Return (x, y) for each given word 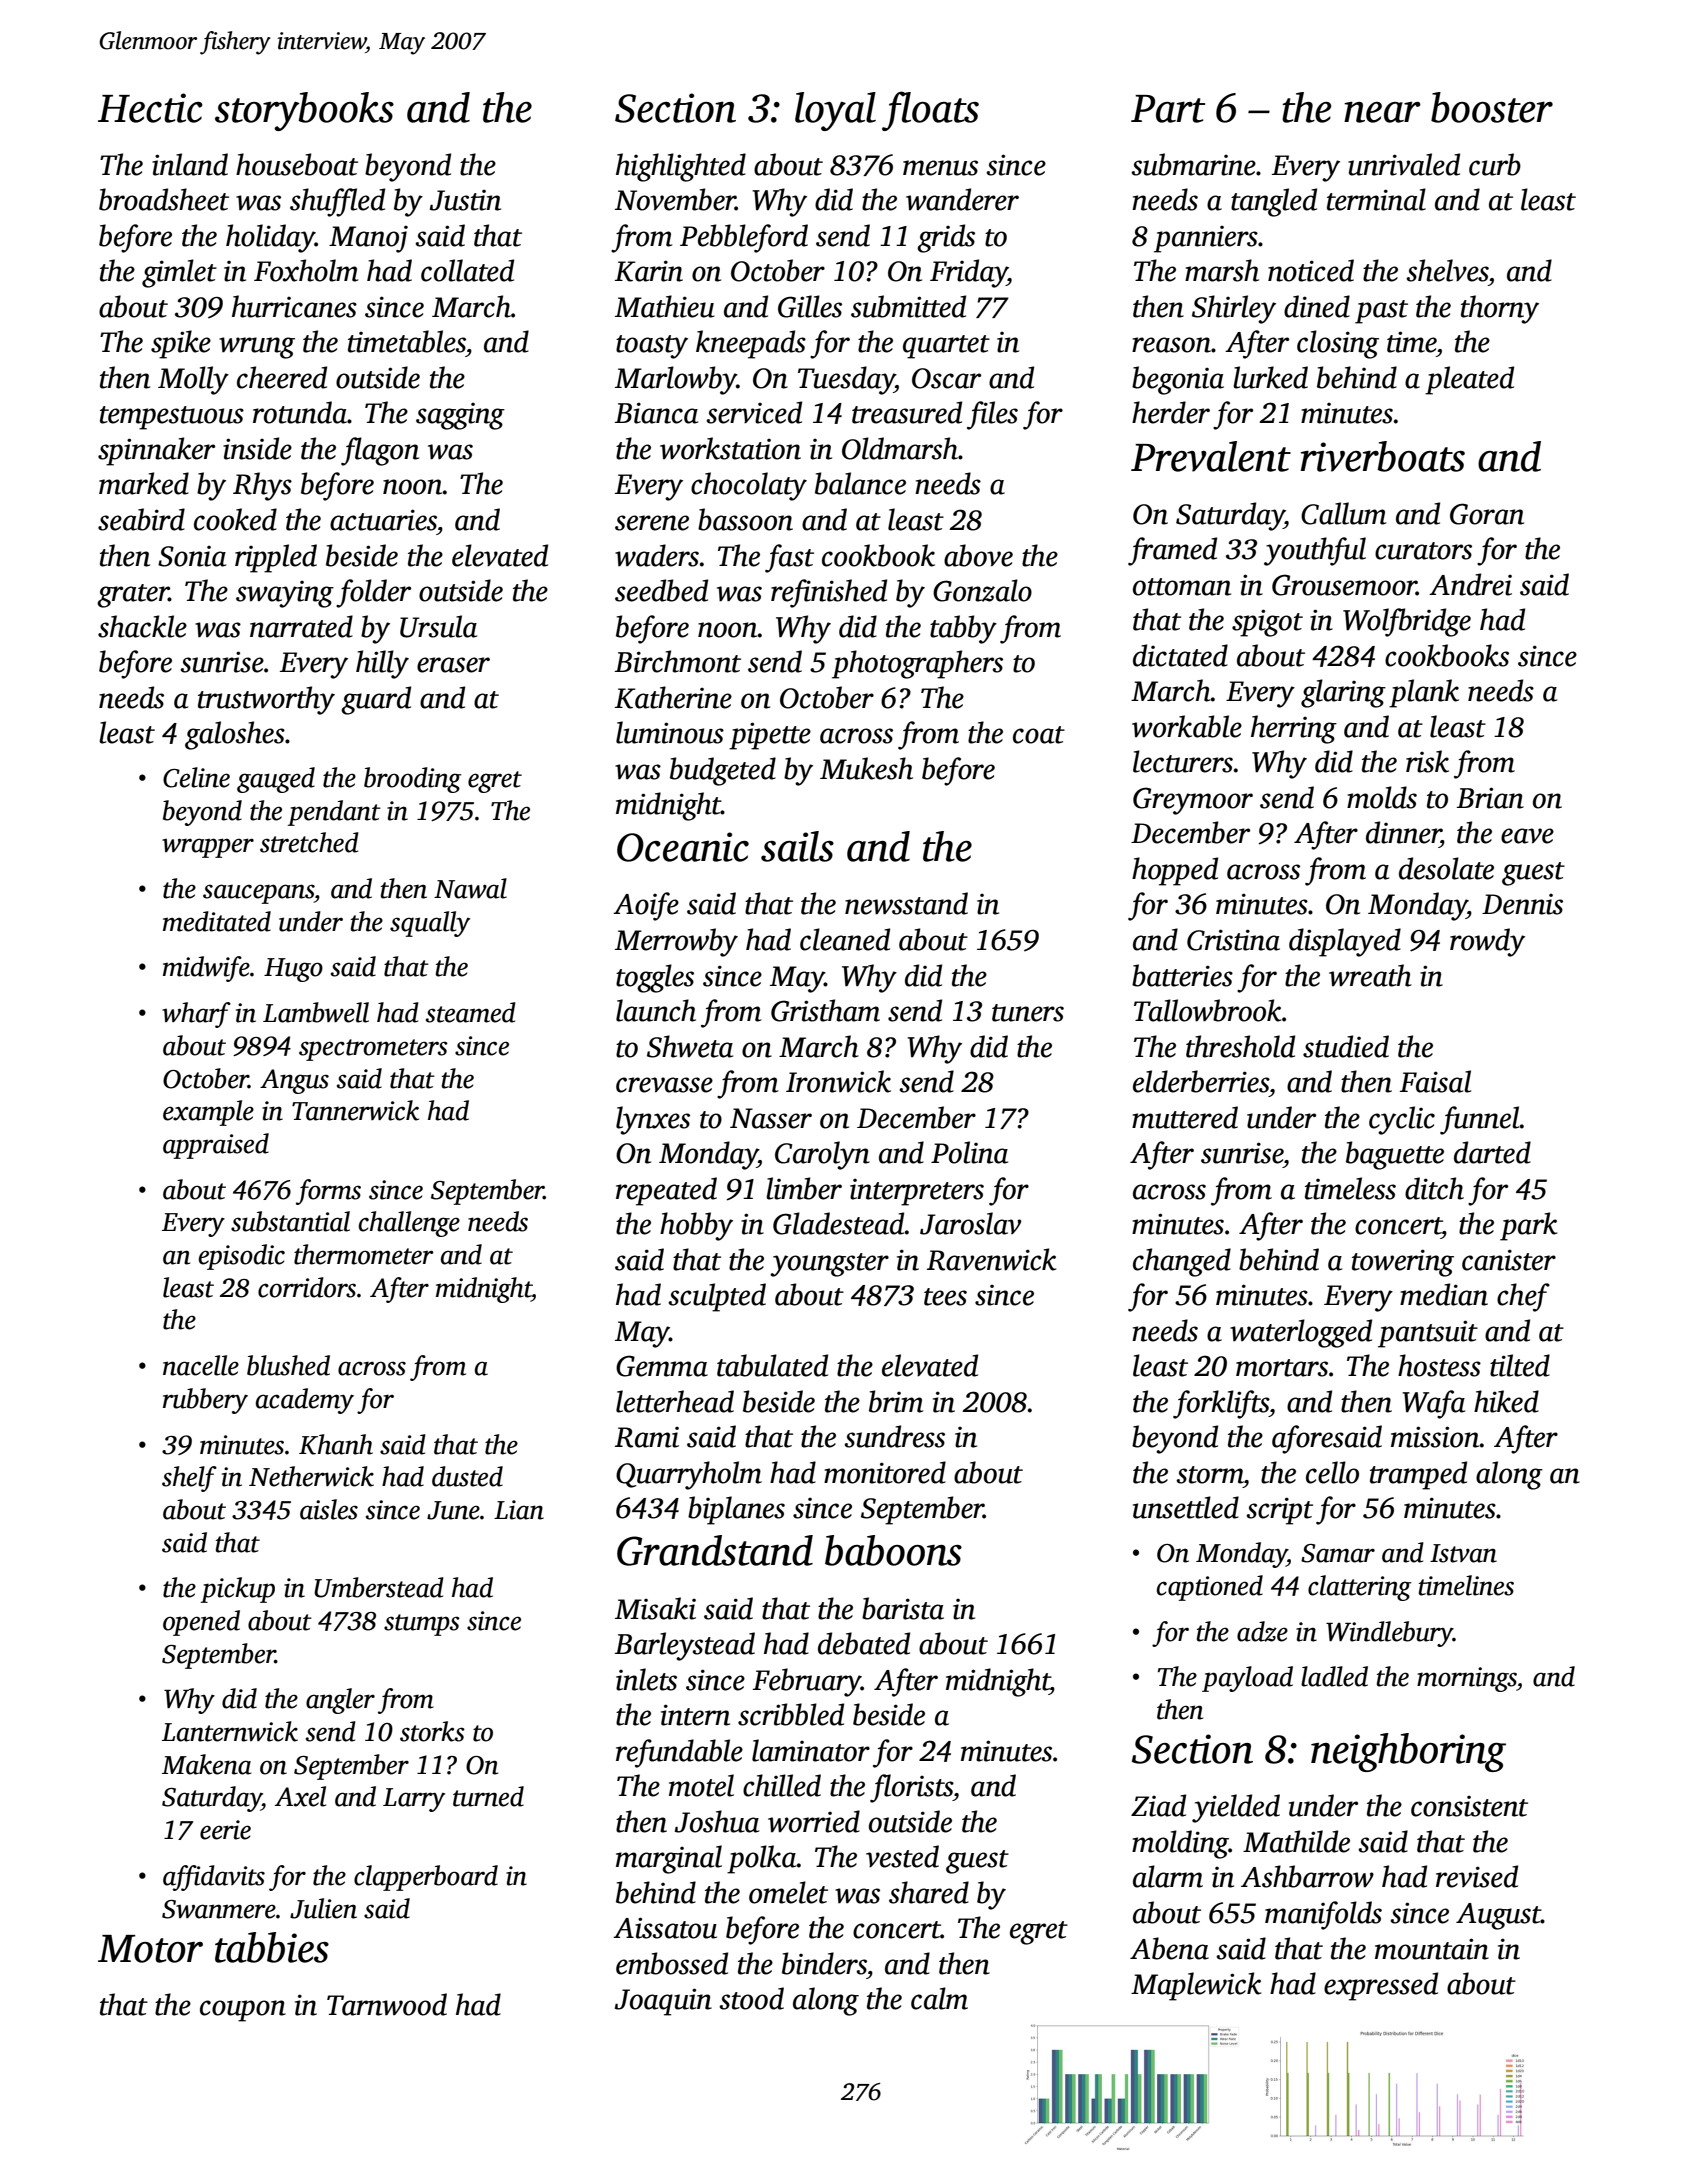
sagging (460, 416)
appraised (216, 1146)
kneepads (751, 344)
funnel (1480, 1120)
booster (1492, 107)
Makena (207, 1764)
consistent (1469, 1806)
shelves (1447, 270)
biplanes (736, 1510)
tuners (1028, 1013)
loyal (835, 111)
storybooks (304, 111)
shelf (189, 1479)
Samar (1338, 1553)
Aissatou (665, 1928)
